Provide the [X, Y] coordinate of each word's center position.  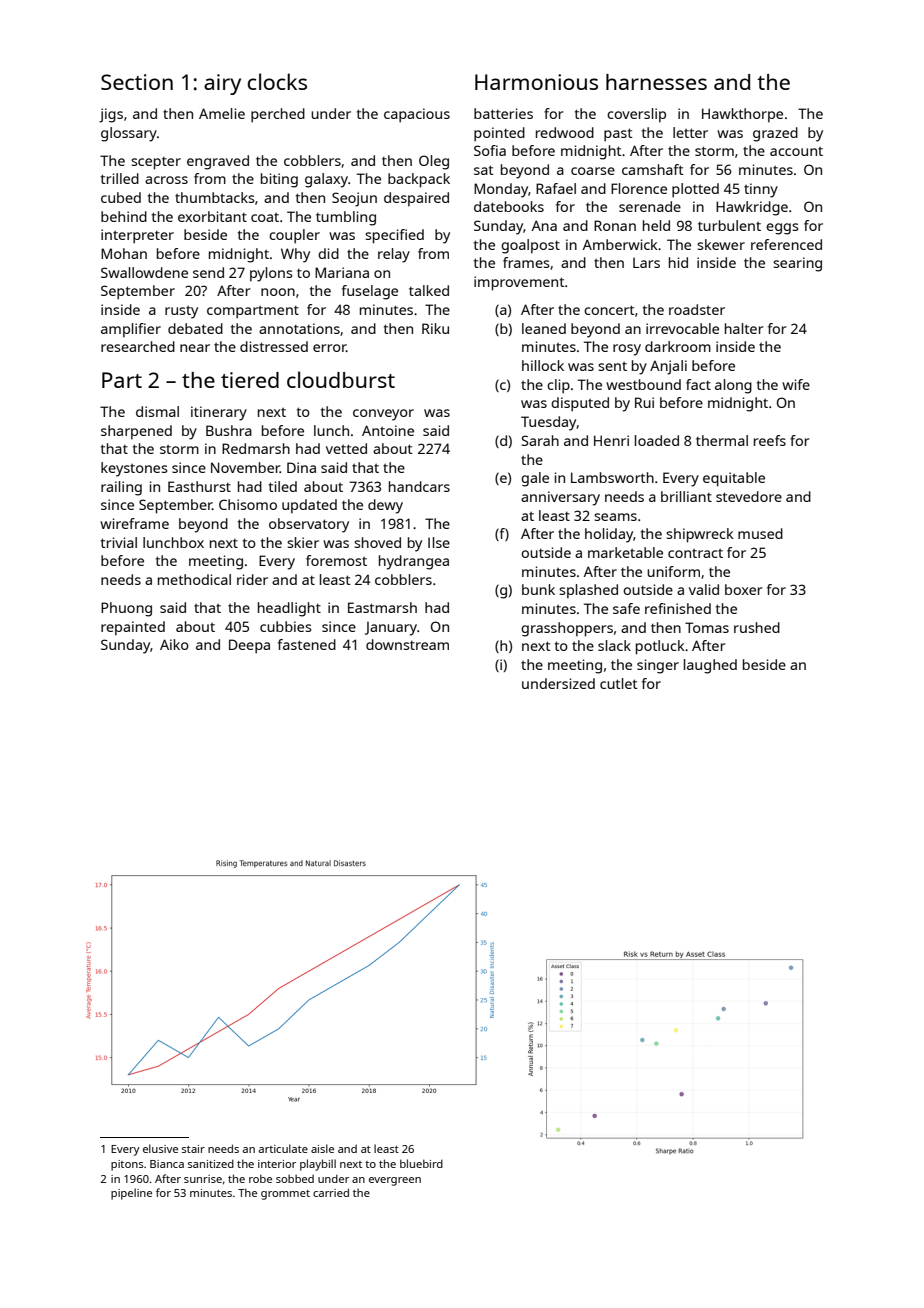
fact [698, 384]
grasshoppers [567, 629]
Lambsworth [612, 477]
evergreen [395, 1181]
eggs [782, 229]
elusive [160, 1148]
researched [138, 346]
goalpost [530, 246]
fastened [307, 644]
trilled [120, 178]
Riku [435, 328]
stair [193, 1149]
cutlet [619, 683]
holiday [609, 535]
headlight [289, 609]
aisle [322, 1148]
